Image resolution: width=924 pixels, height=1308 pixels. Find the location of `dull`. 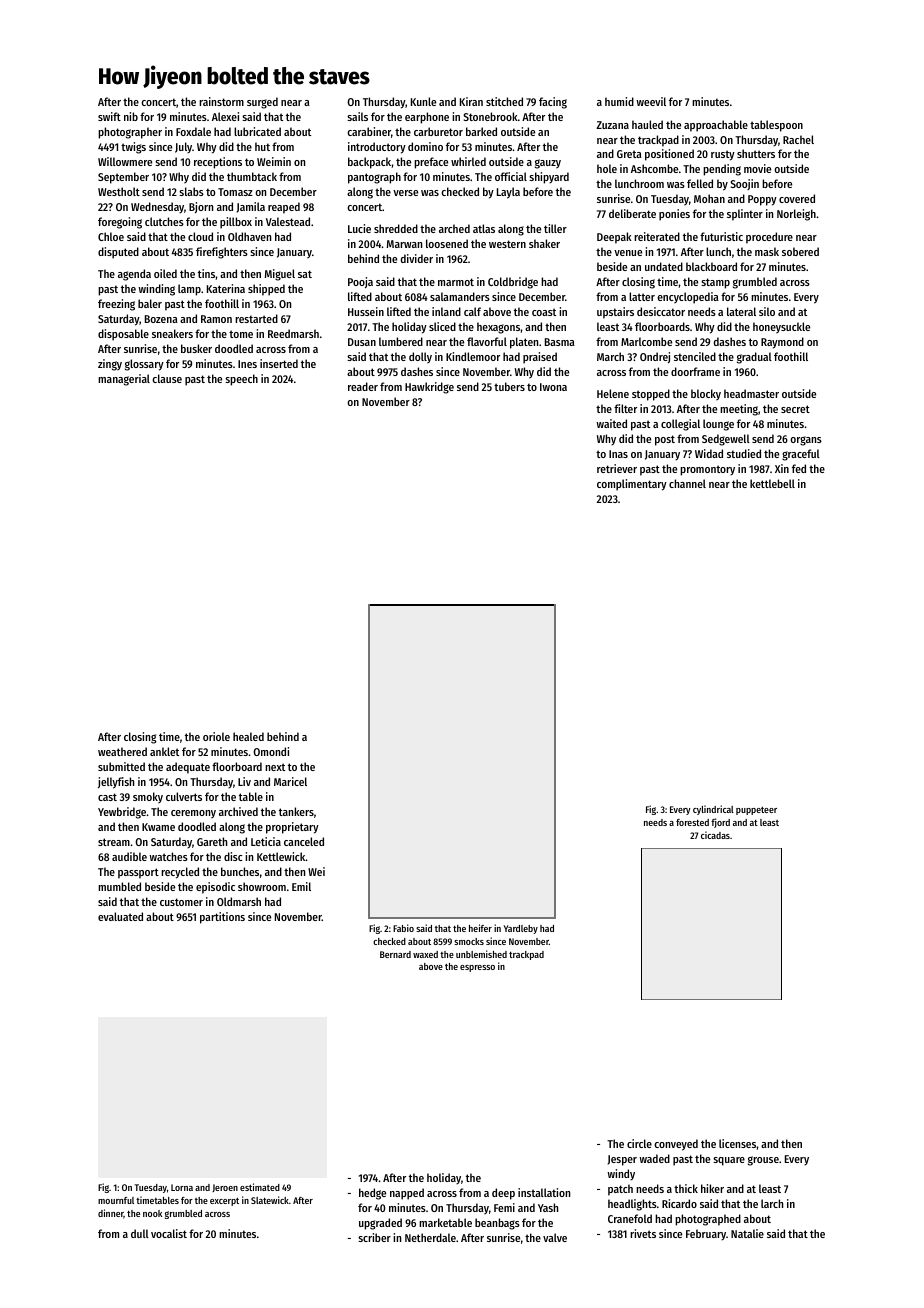

dull is located at coordinates (140, 1233).
